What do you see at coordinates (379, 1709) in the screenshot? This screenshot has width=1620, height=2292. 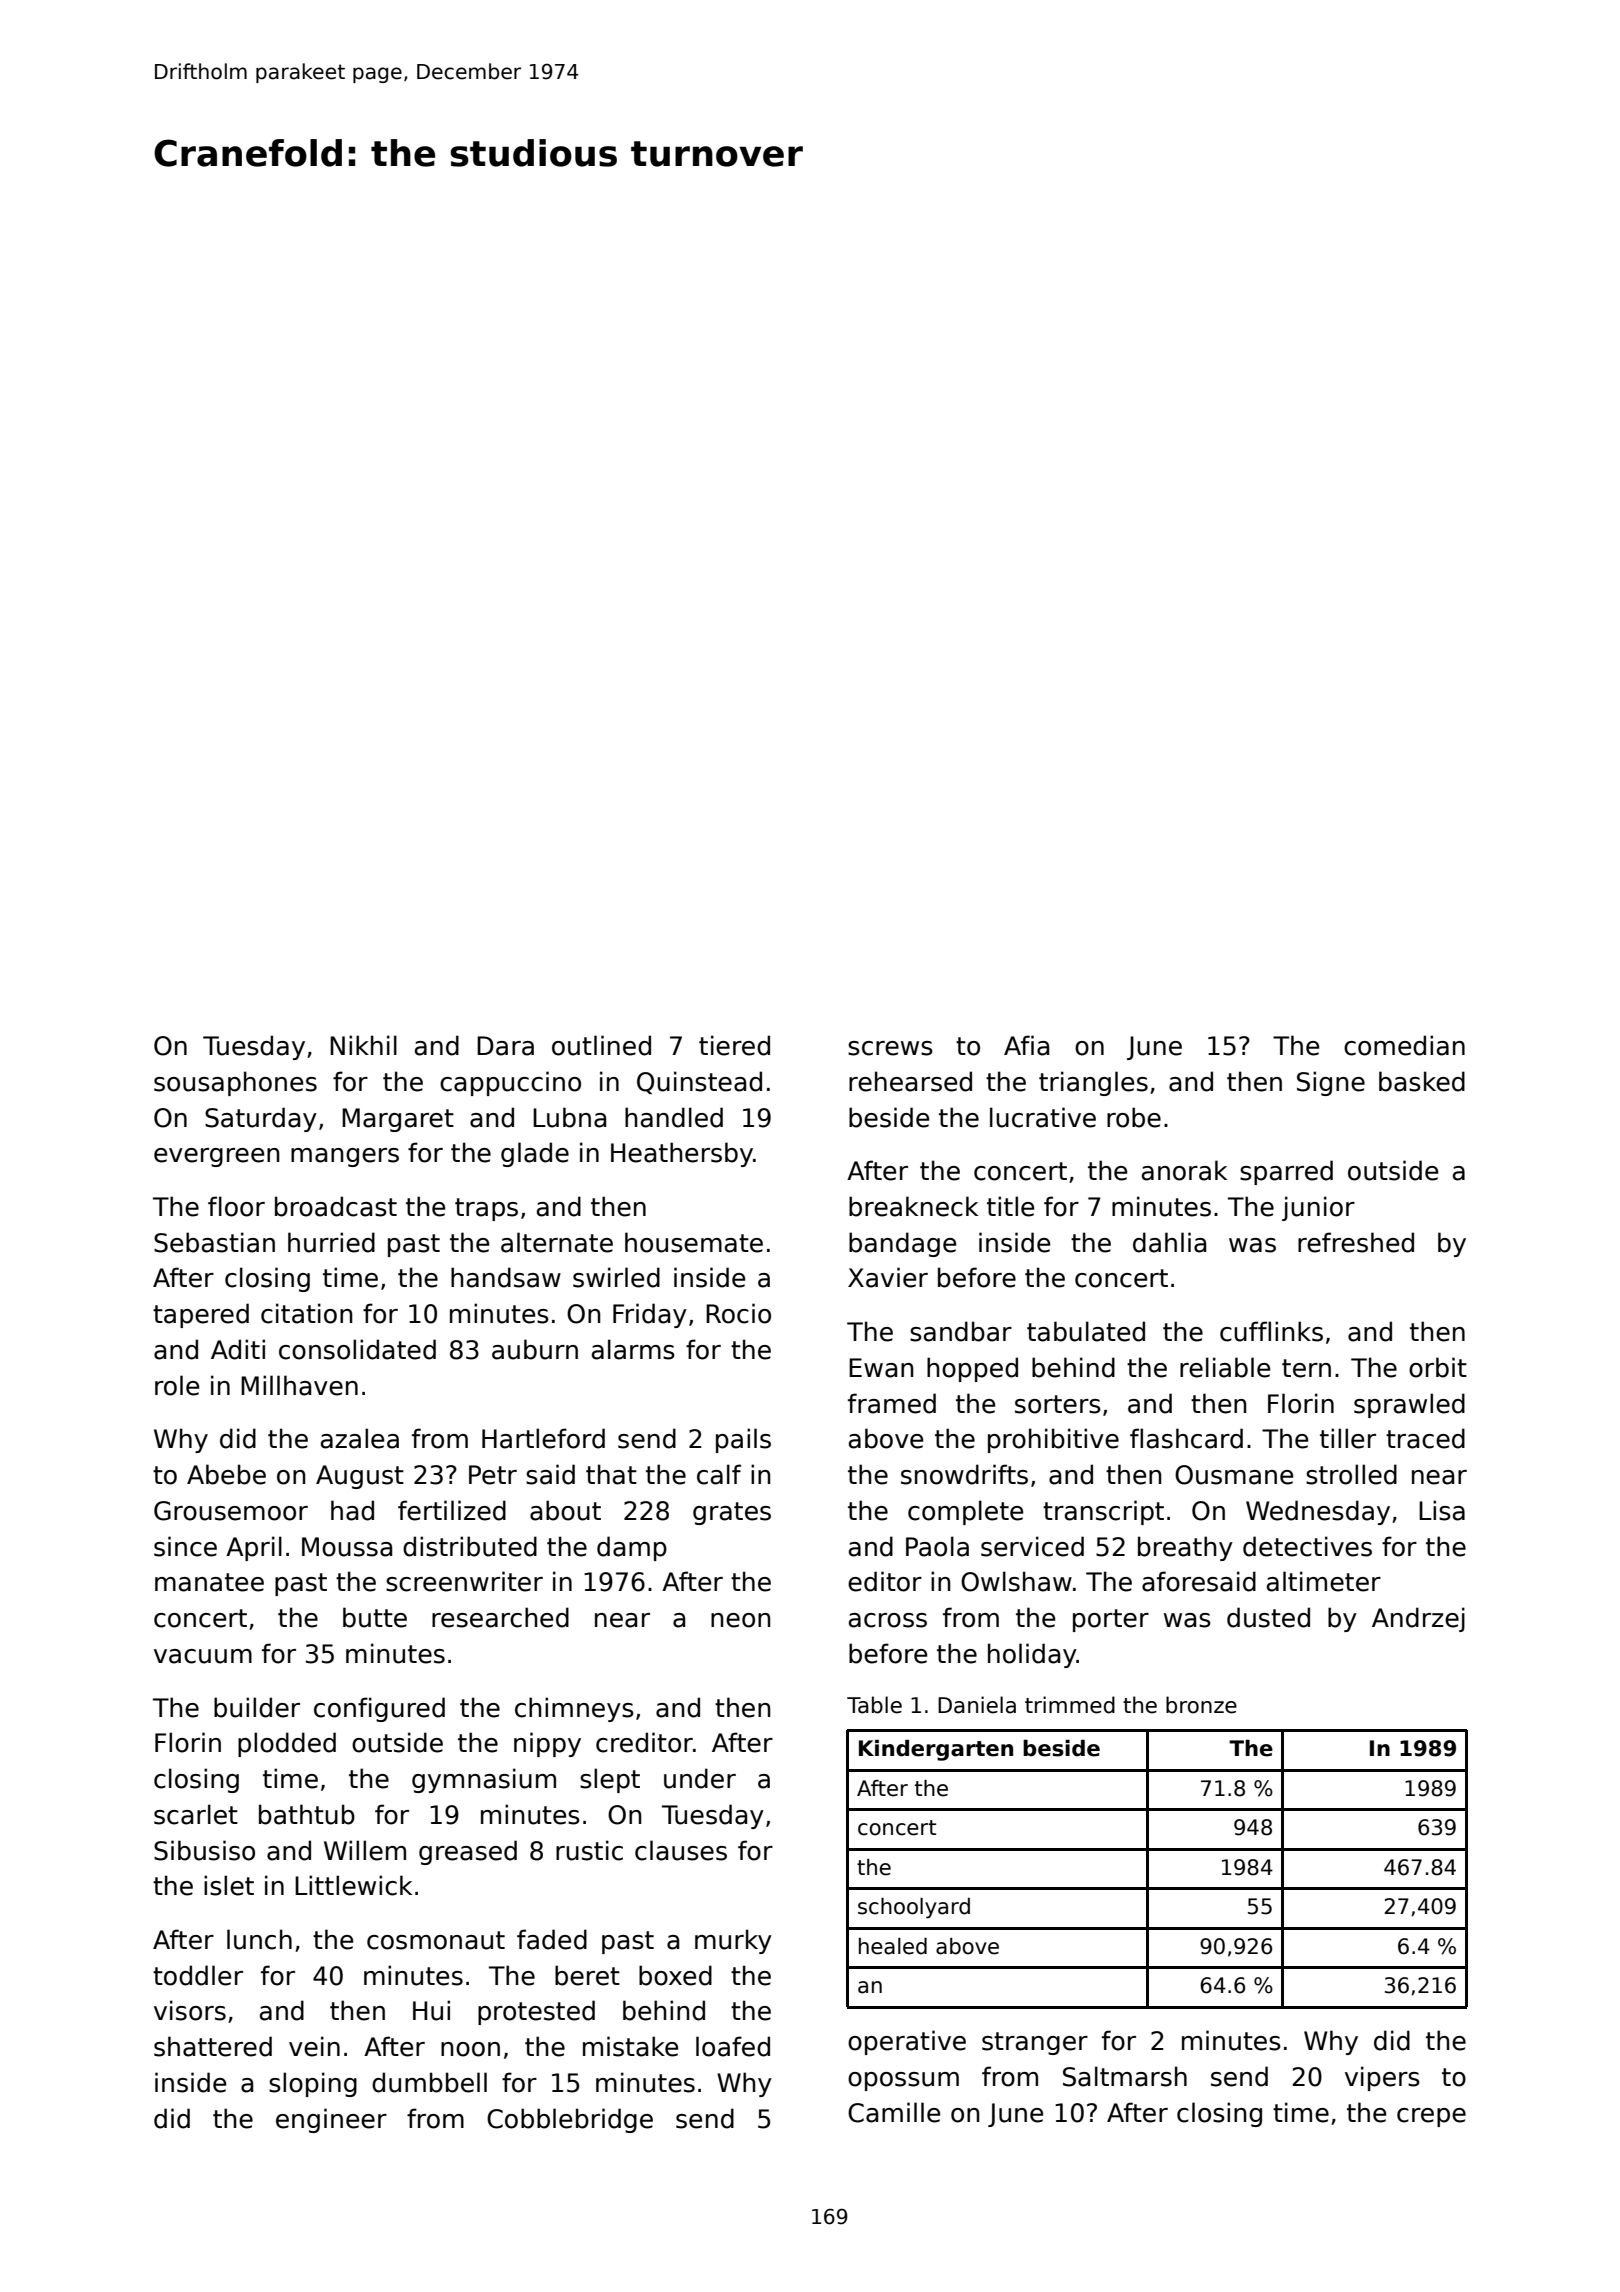 I see `configured` at bounding box center [379, 1709].
